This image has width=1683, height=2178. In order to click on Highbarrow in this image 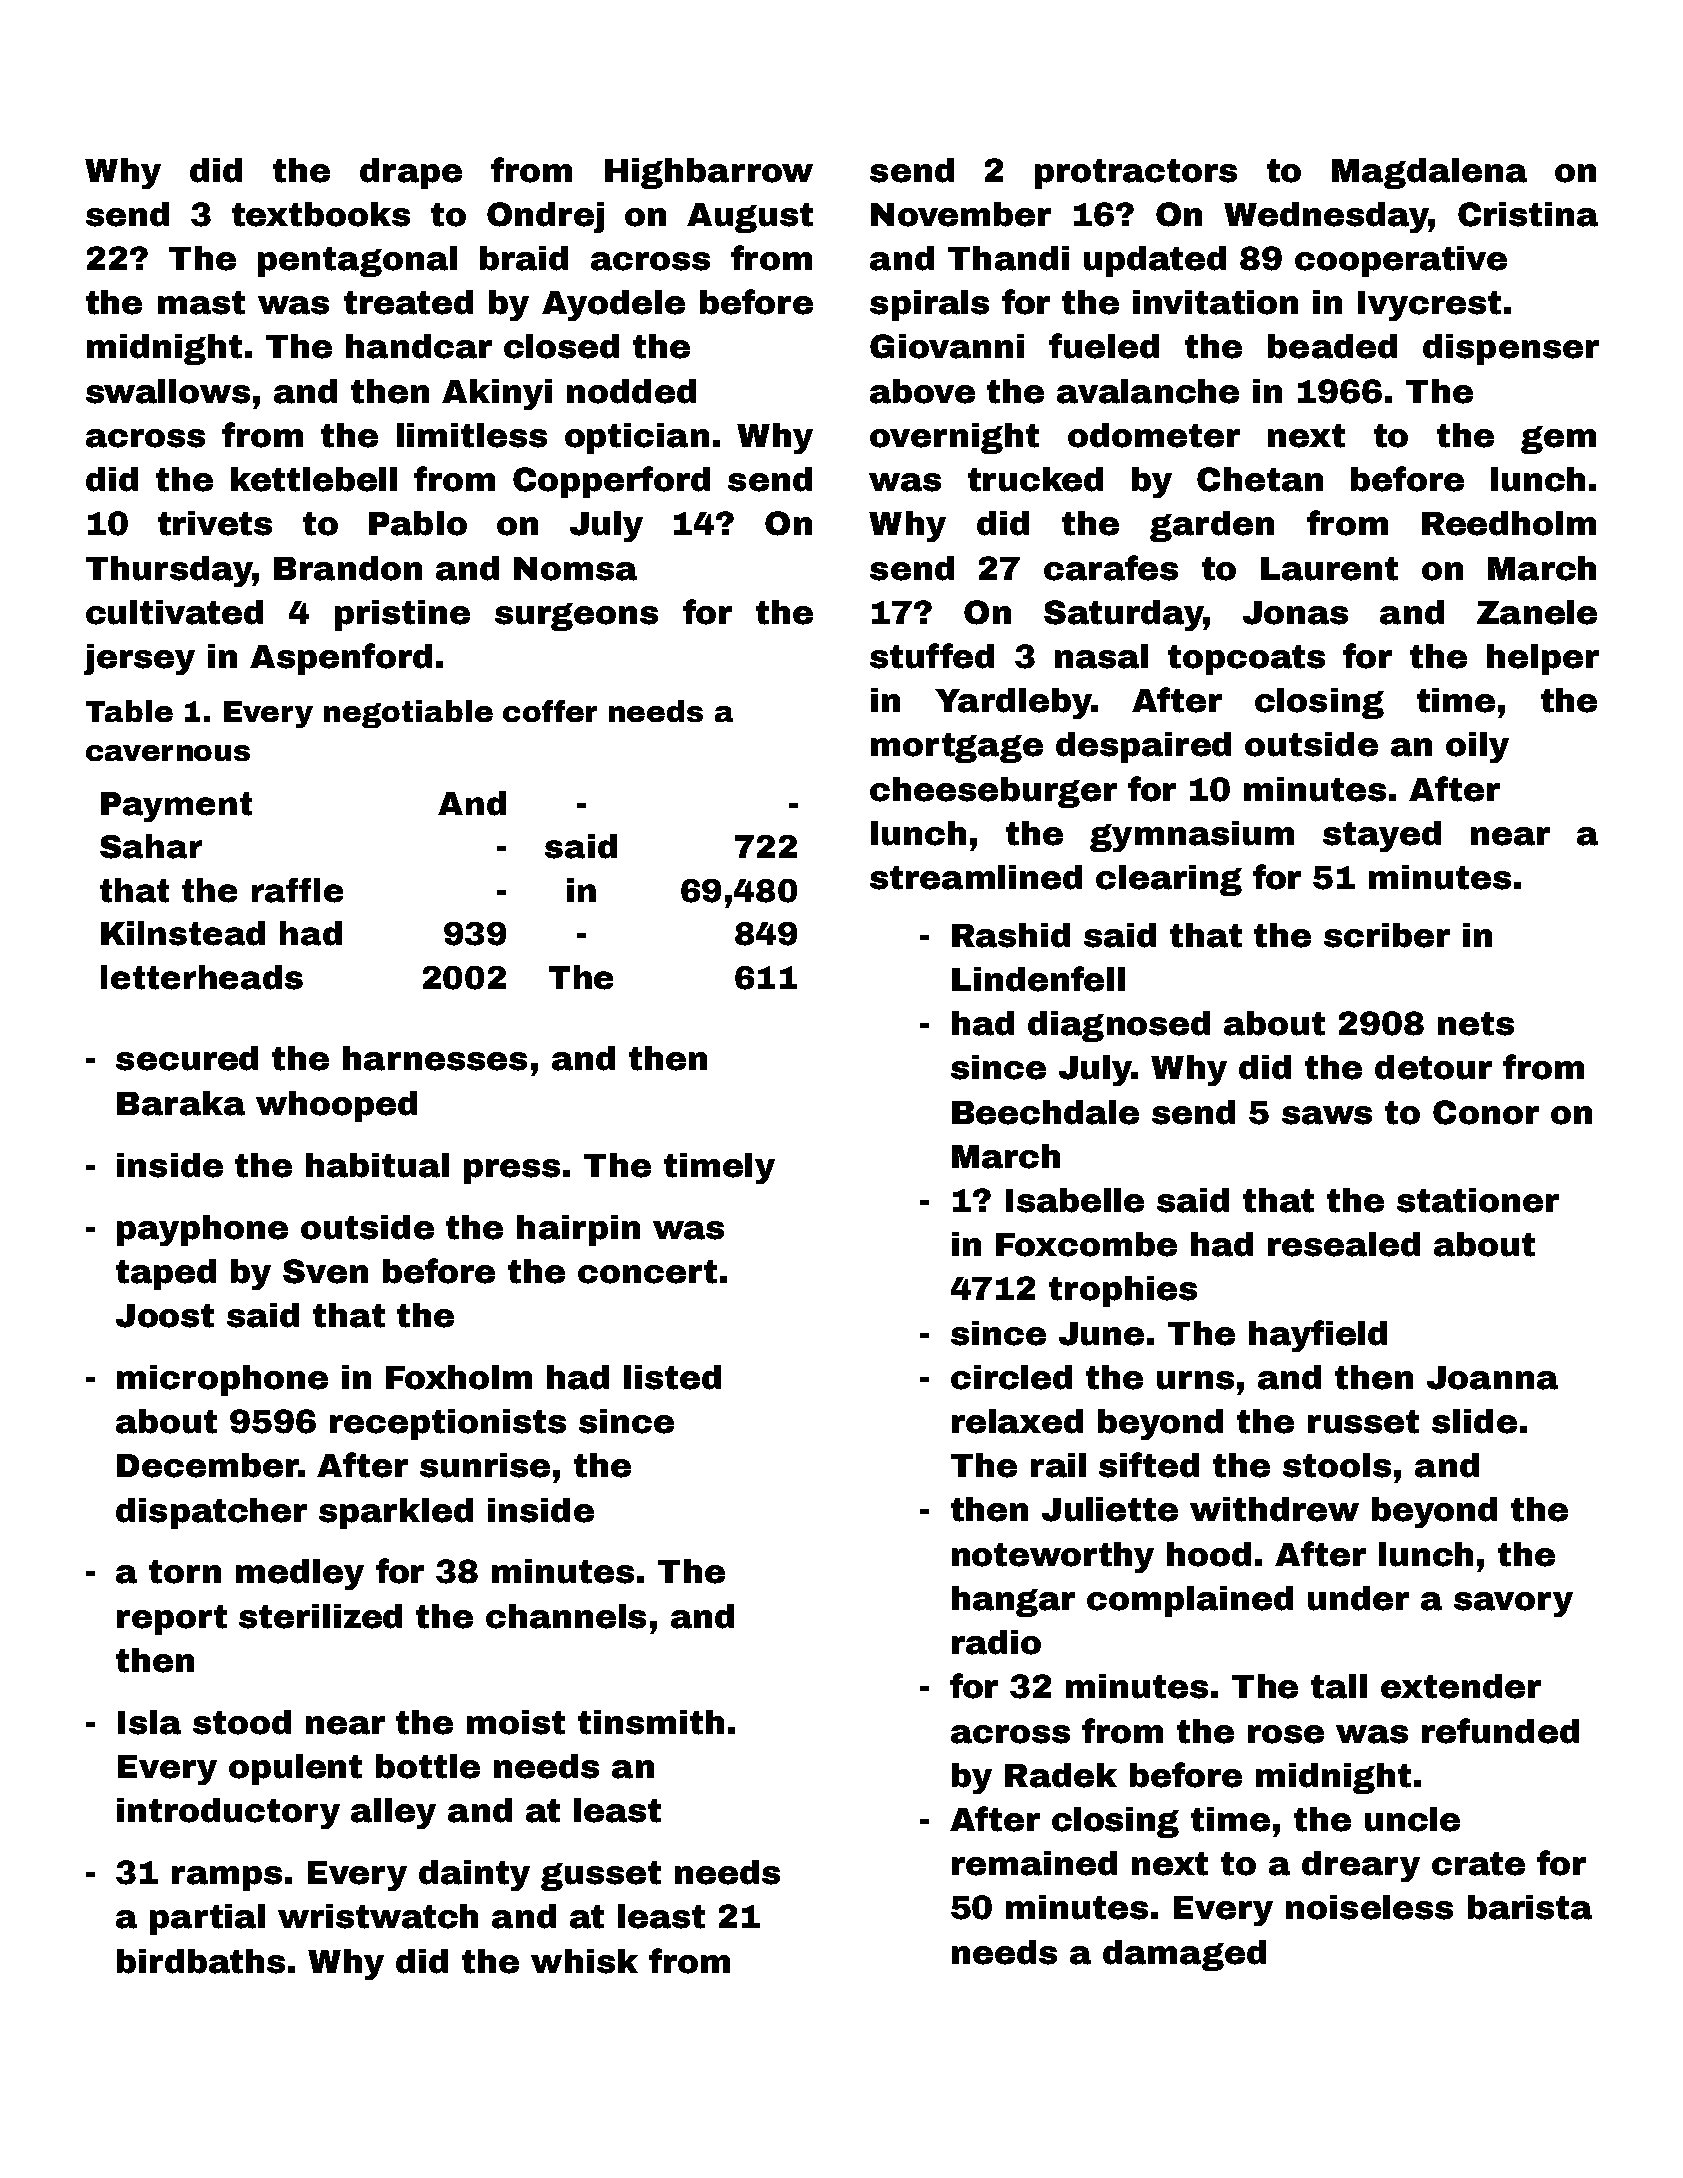, I will do `click(709, 173)`.
